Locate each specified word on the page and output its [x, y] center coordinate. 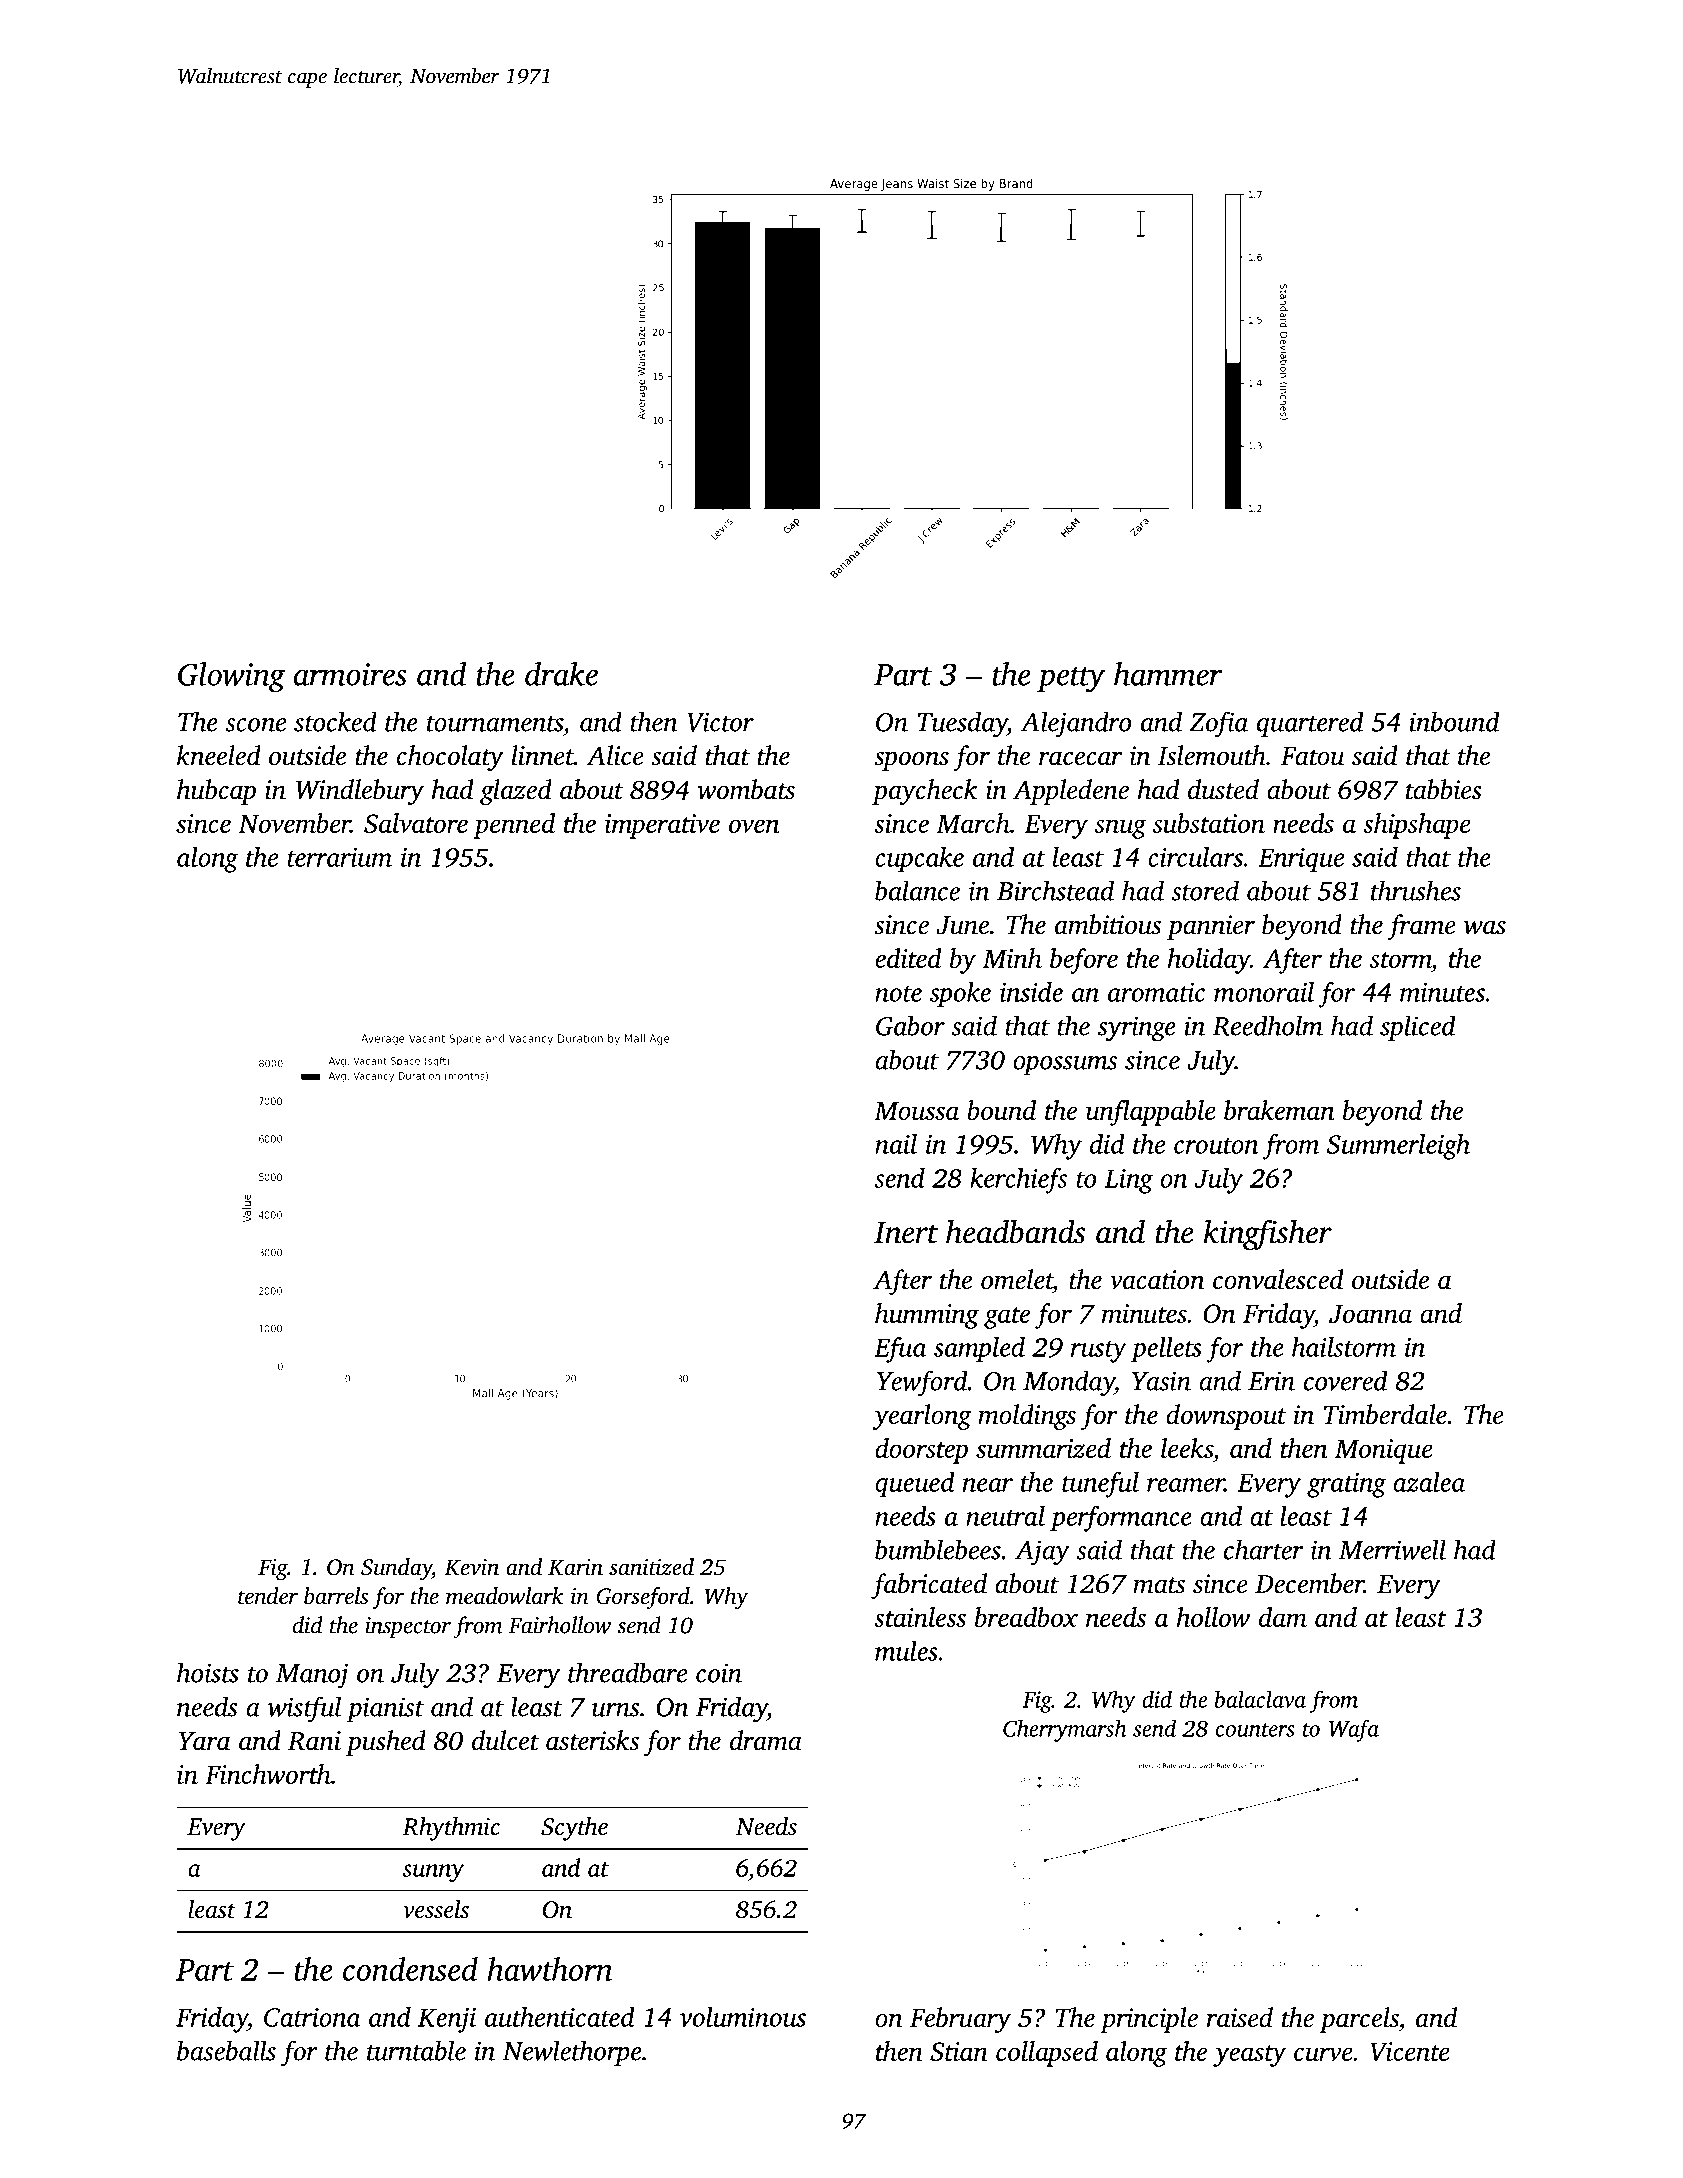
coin [719, 1673]
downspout [1226, 1417]
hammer [1168, 674]
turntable [416, 2050]
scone [255, 725]
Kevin [471, 1567]
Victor [720, 722]
